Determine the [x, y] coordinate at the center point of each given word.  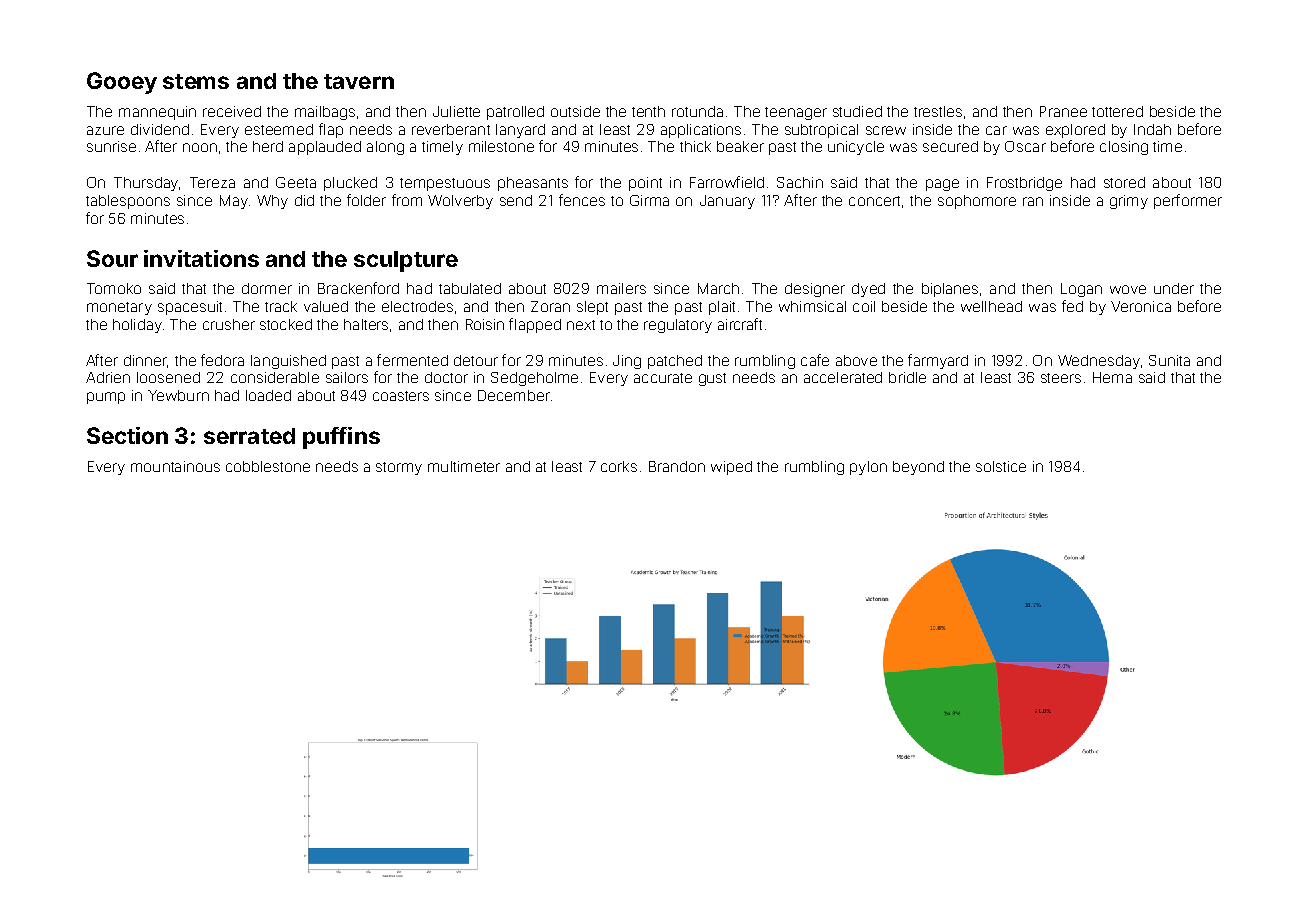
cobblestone [268, 466]
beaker [740, 146]
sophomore [977, 202]
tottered [1117, 111]
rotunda [697, 111]
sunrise [111, 146]
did [304, 200]
